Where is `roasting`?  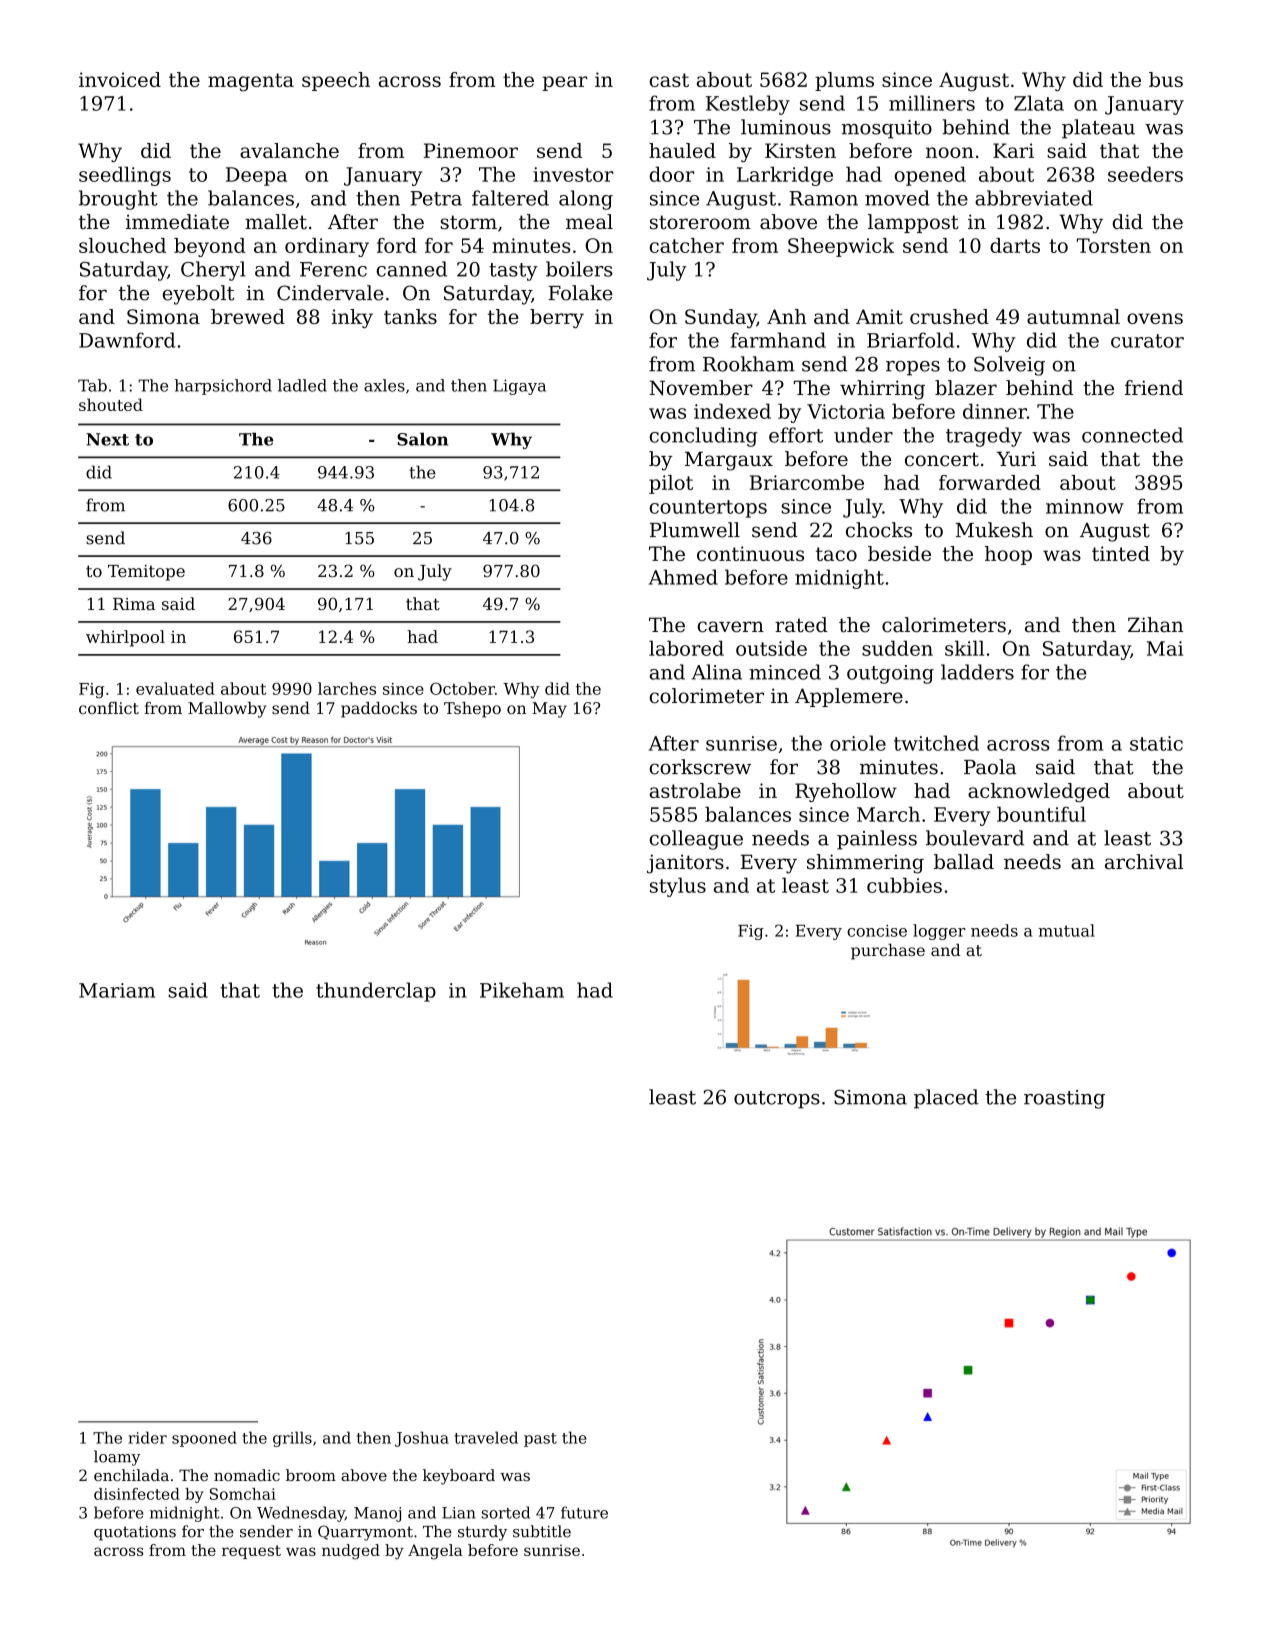 roasting is located at coordinates (1064, 1099).
